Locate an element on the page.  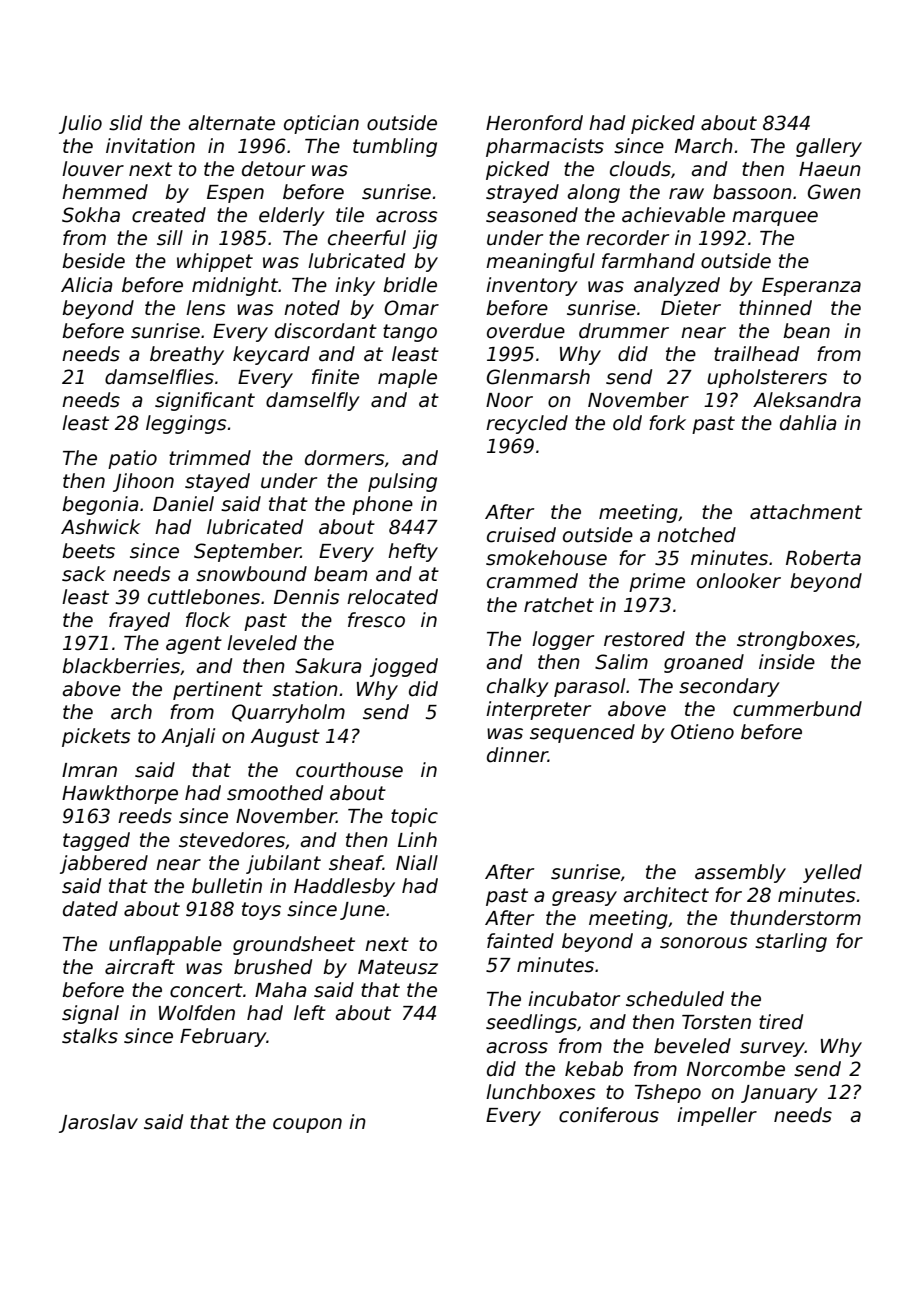
sequenced is located at coordinates (582, 733).
